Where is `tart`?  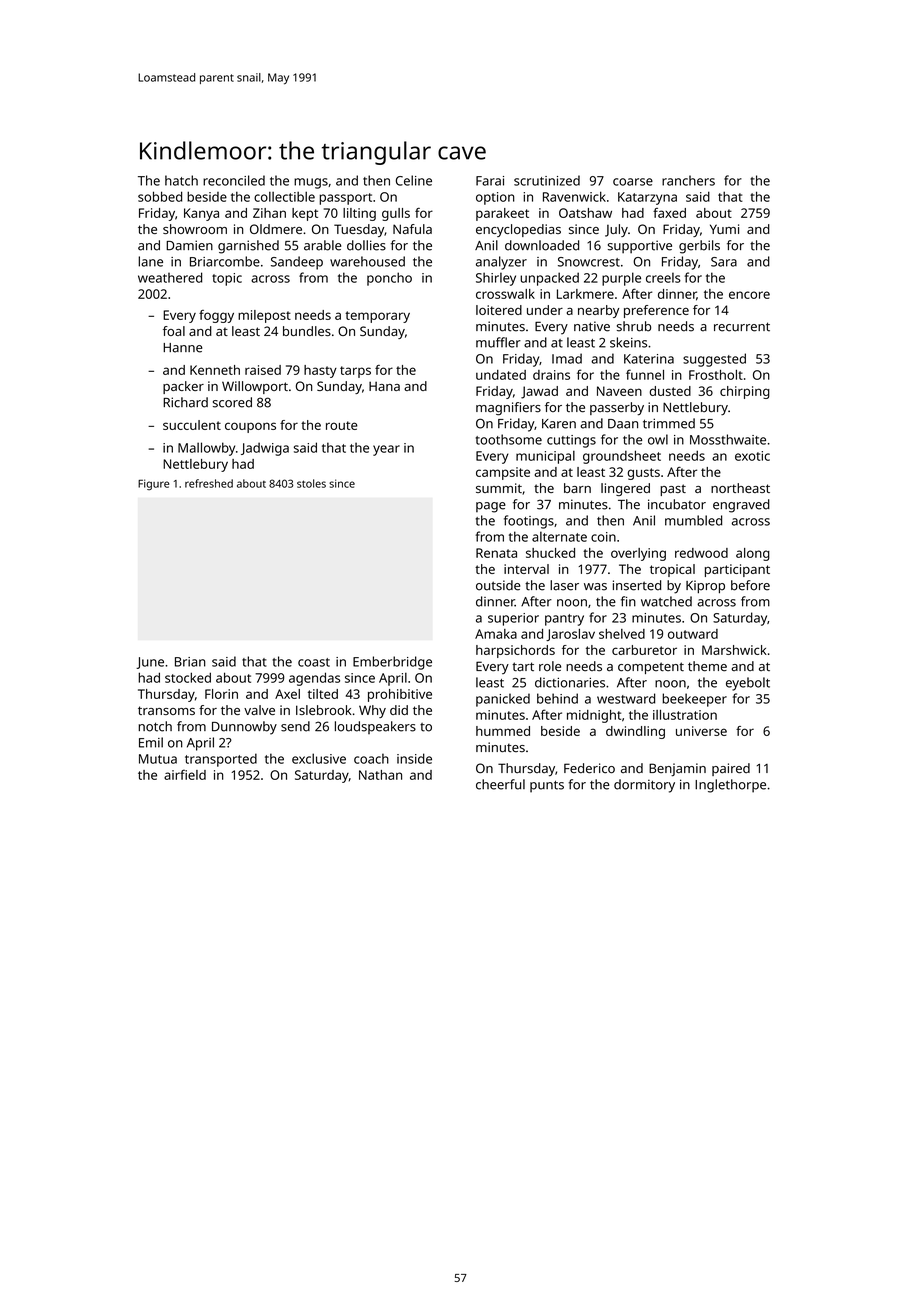
tart is located at coordinates (523, 666).
